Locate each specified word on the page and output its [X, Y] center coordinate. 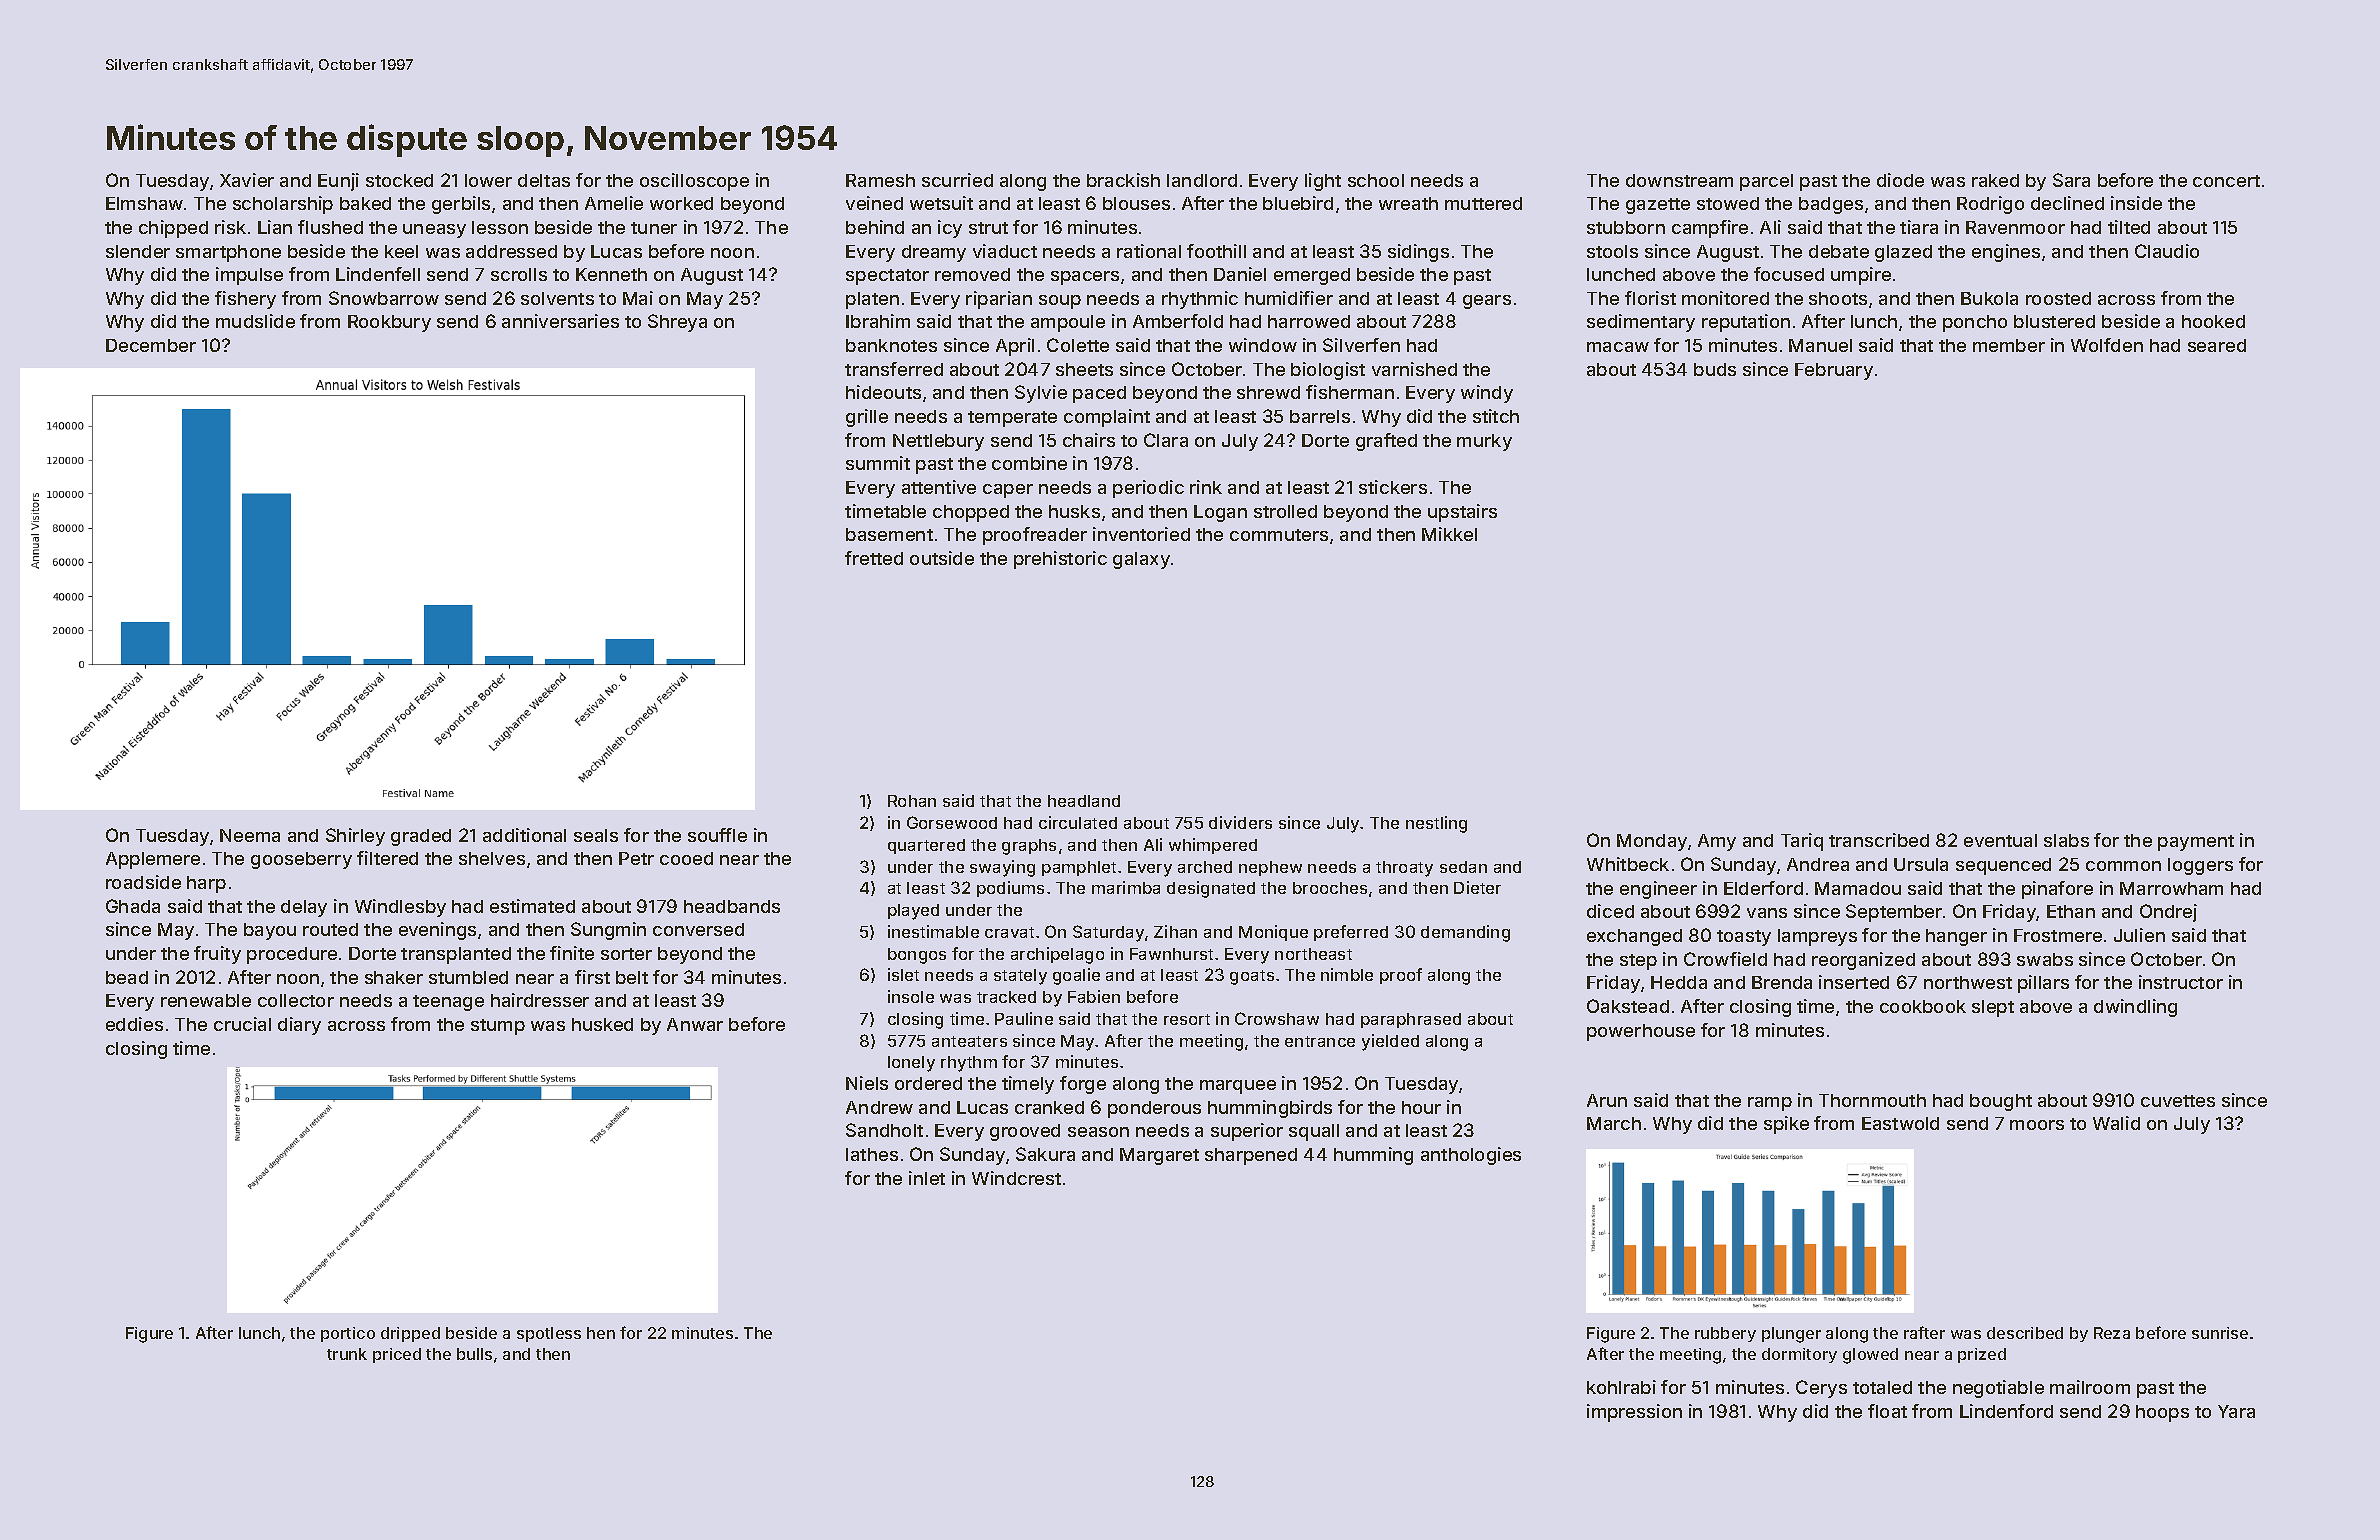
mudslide [255, 321]
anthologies [1471, 1156]
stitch [1496, 416]
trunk [347, 1354]
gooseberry [301, 860]
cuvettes [2178, 1101]
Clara [1166, 440]
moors [2037, 1125]
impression [1634, 1413]
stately [1020, 977]
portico [348, 1334]
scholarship [283, 205]
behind [875, 227]
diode [1900, 180]
